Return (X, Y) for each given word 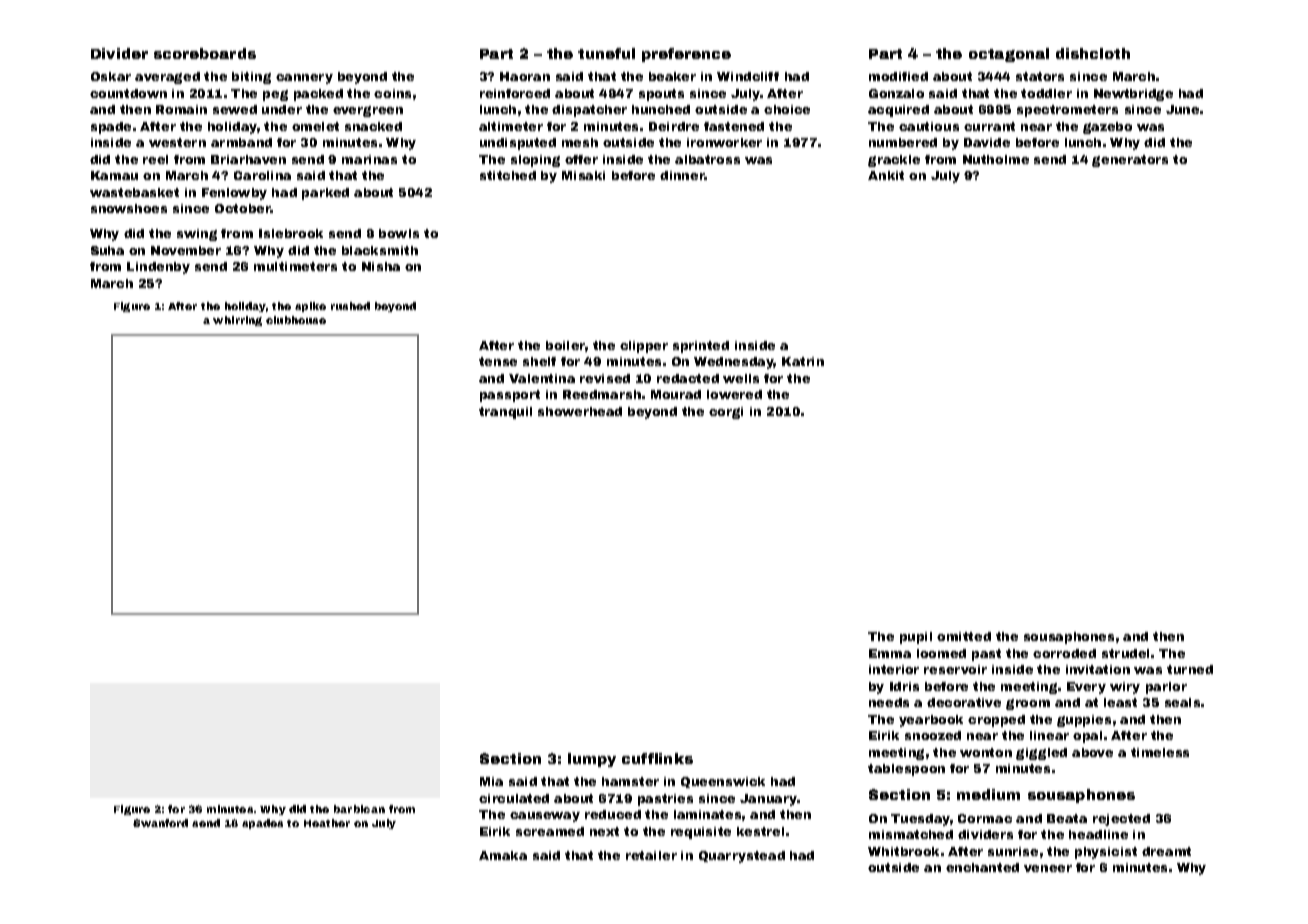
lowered (734, 394)
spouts (661, 95)
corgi (726, 413)
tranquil (505, 413)
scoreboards (205, 53)
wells (741, 378)
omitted (964, 636)
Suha (107, 250)
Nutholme (996, 159)
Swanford (160, 823)
